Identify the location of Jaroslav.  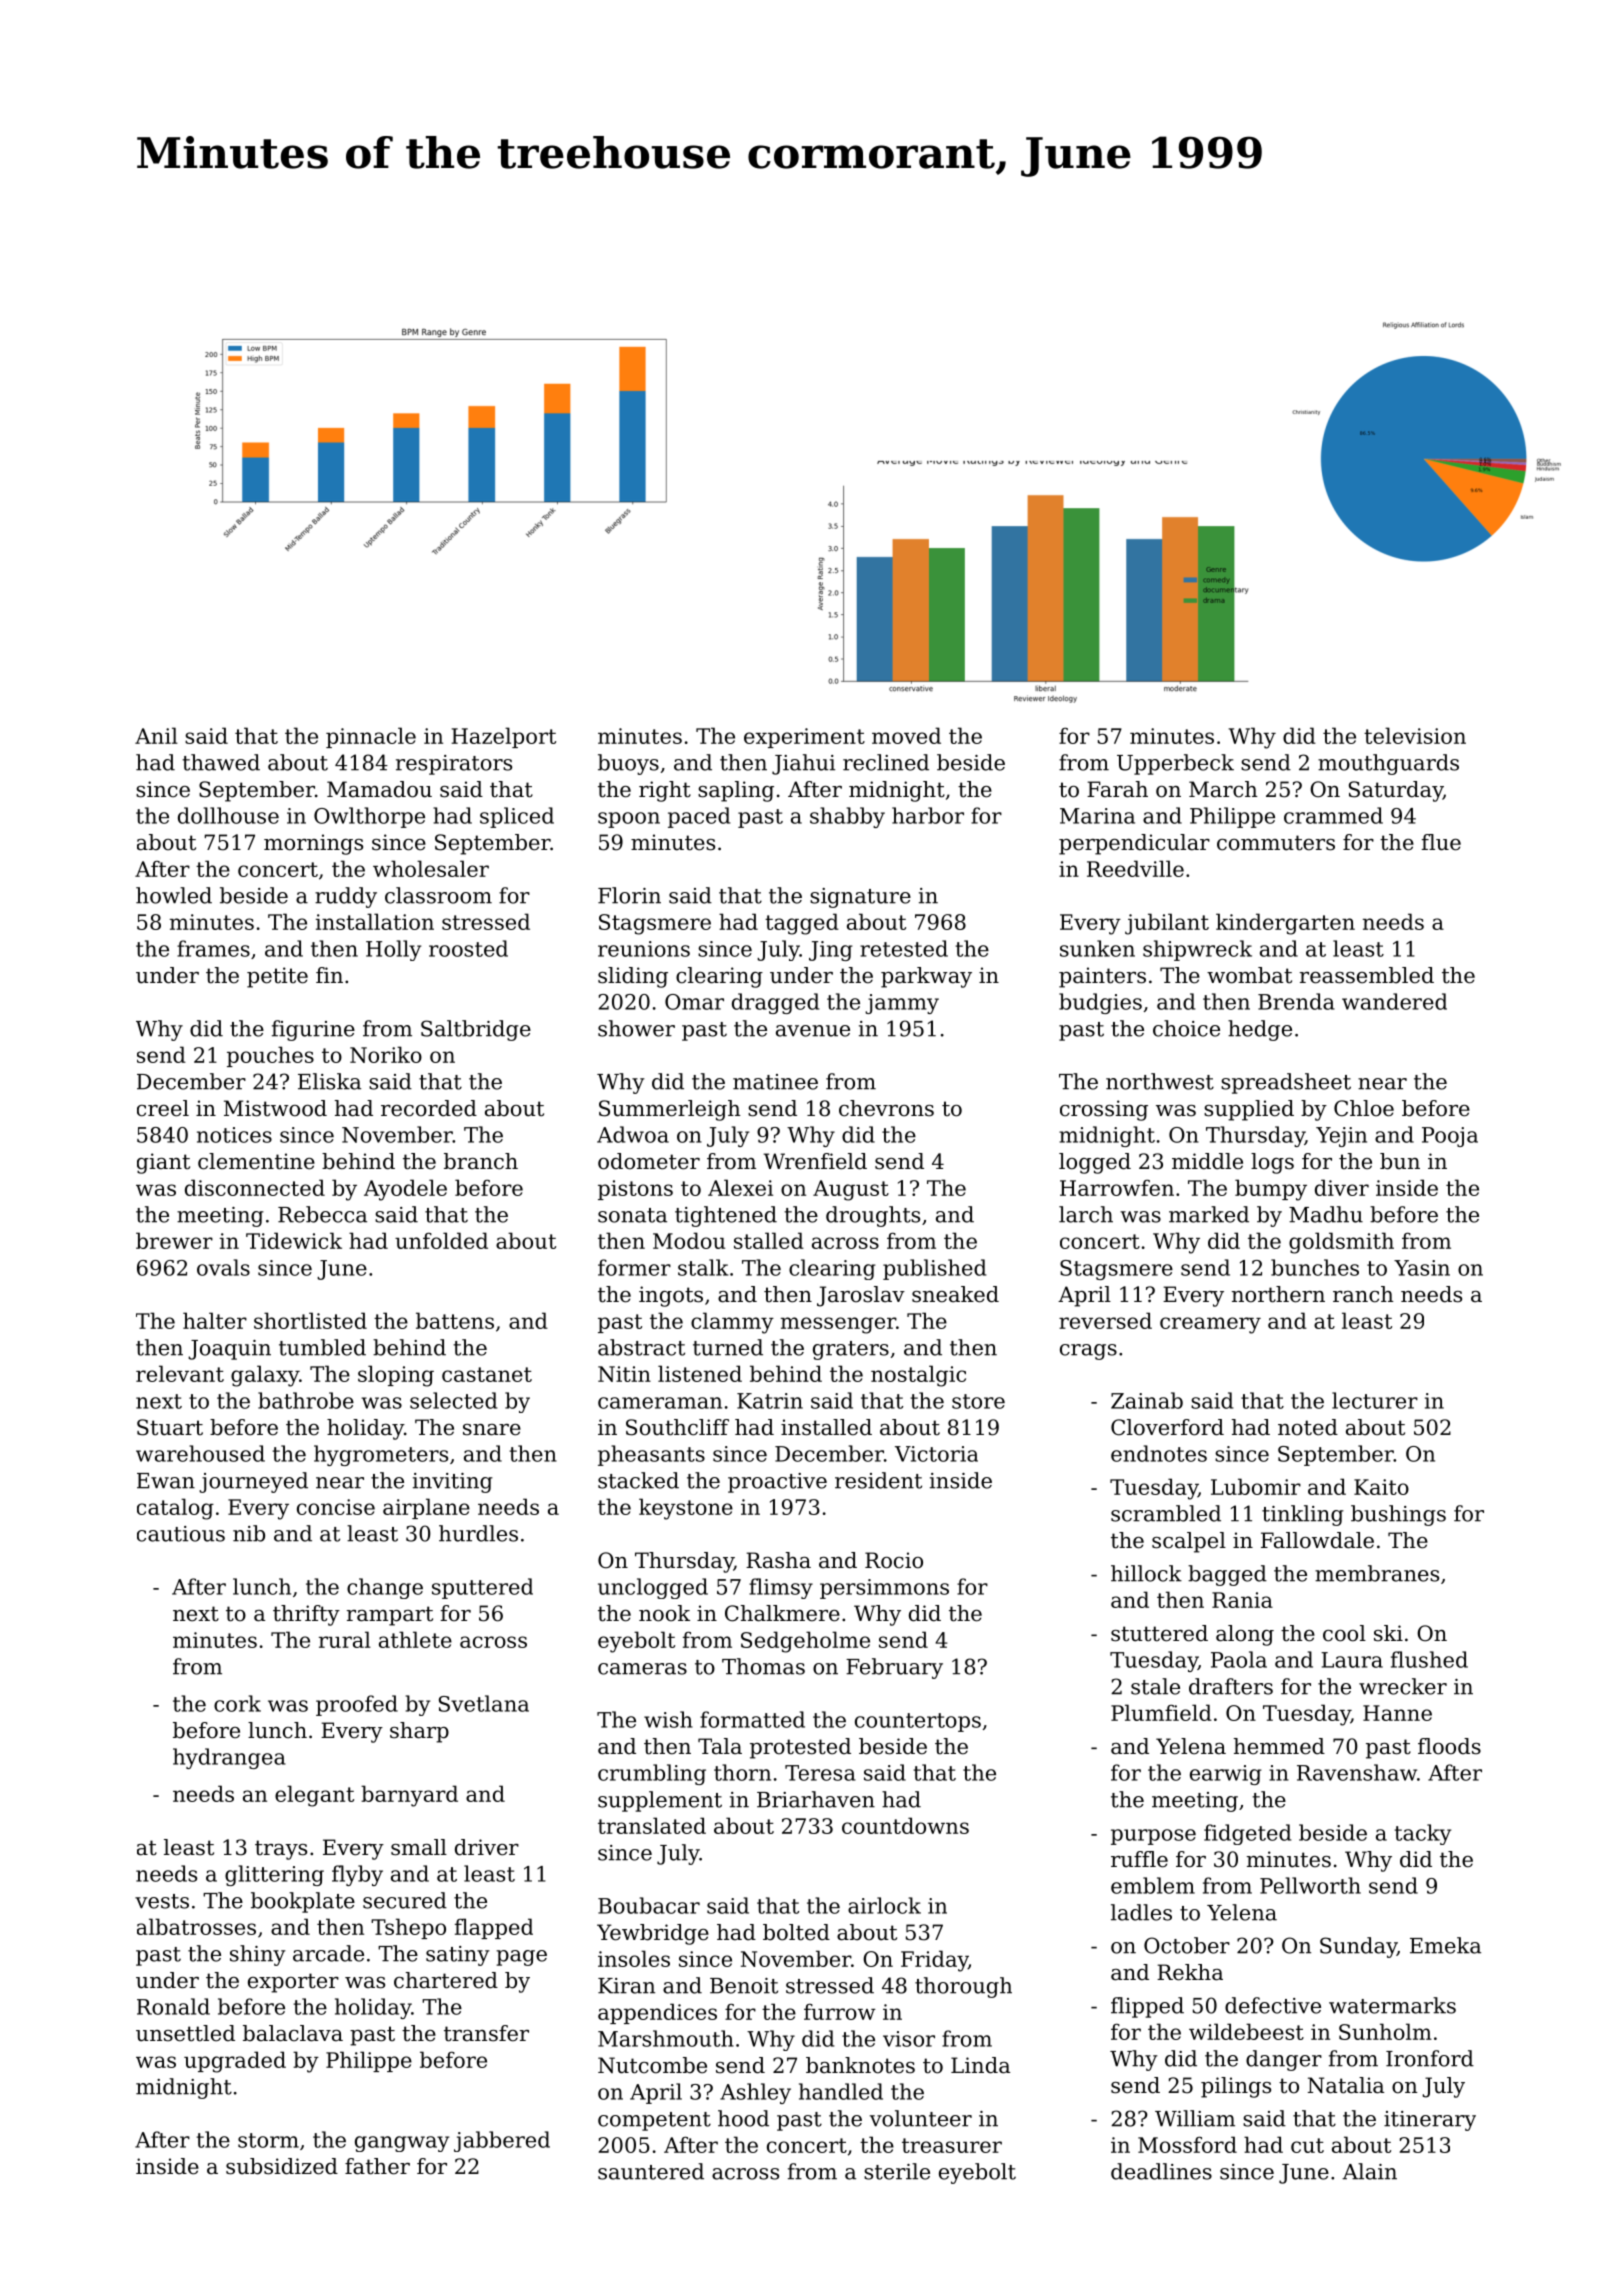
(861, 1296).
